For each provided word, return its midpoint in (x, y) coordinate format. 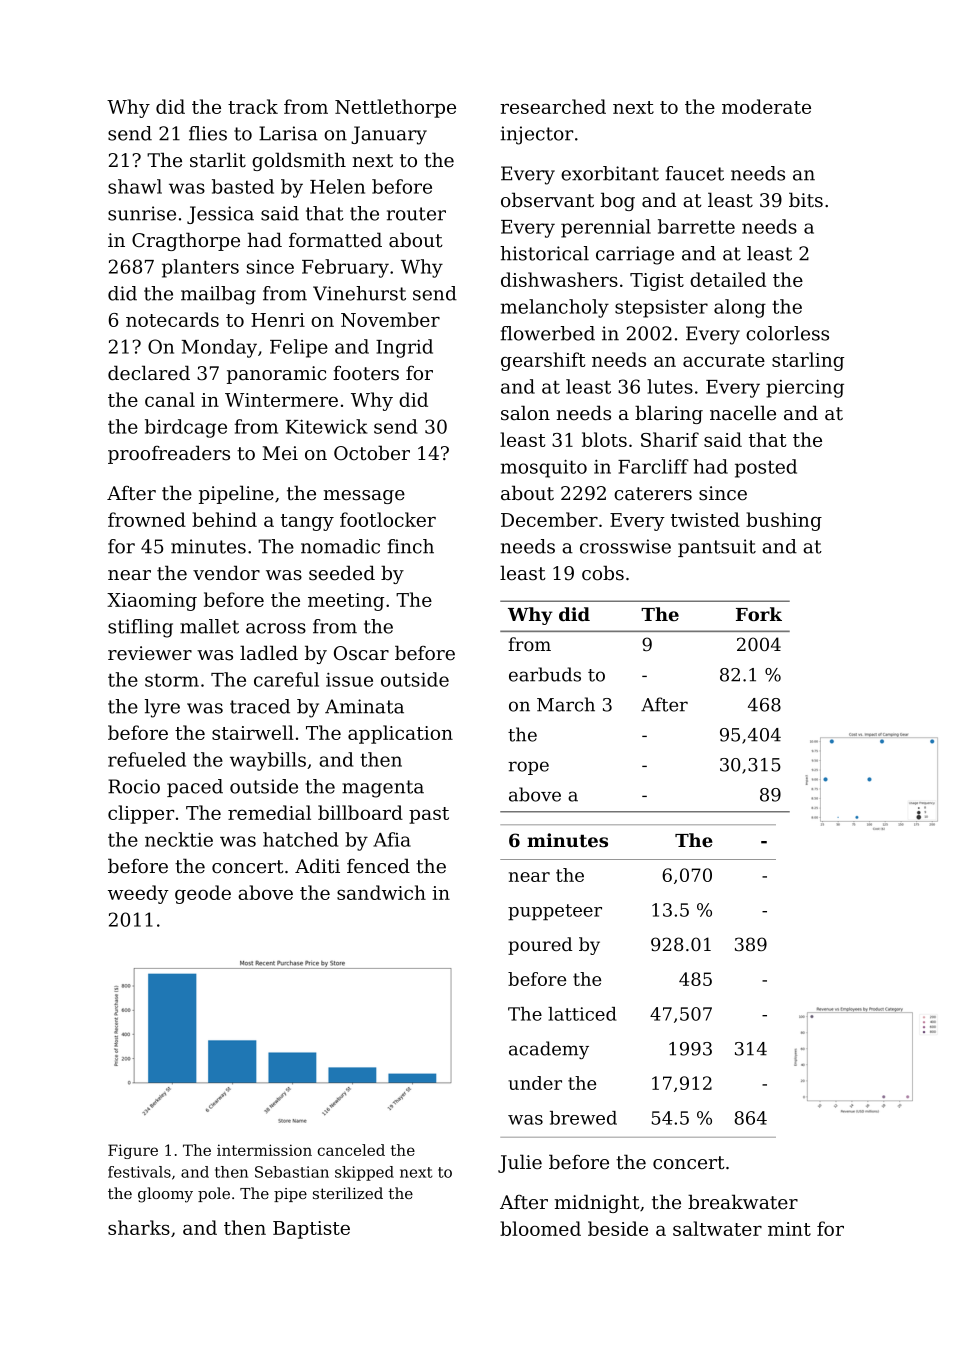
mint (789, 1229)
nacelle (743, 413)
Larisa (288, 133)
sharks (139, 1227)
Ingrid (404, 348)
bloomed (540, 1228)
